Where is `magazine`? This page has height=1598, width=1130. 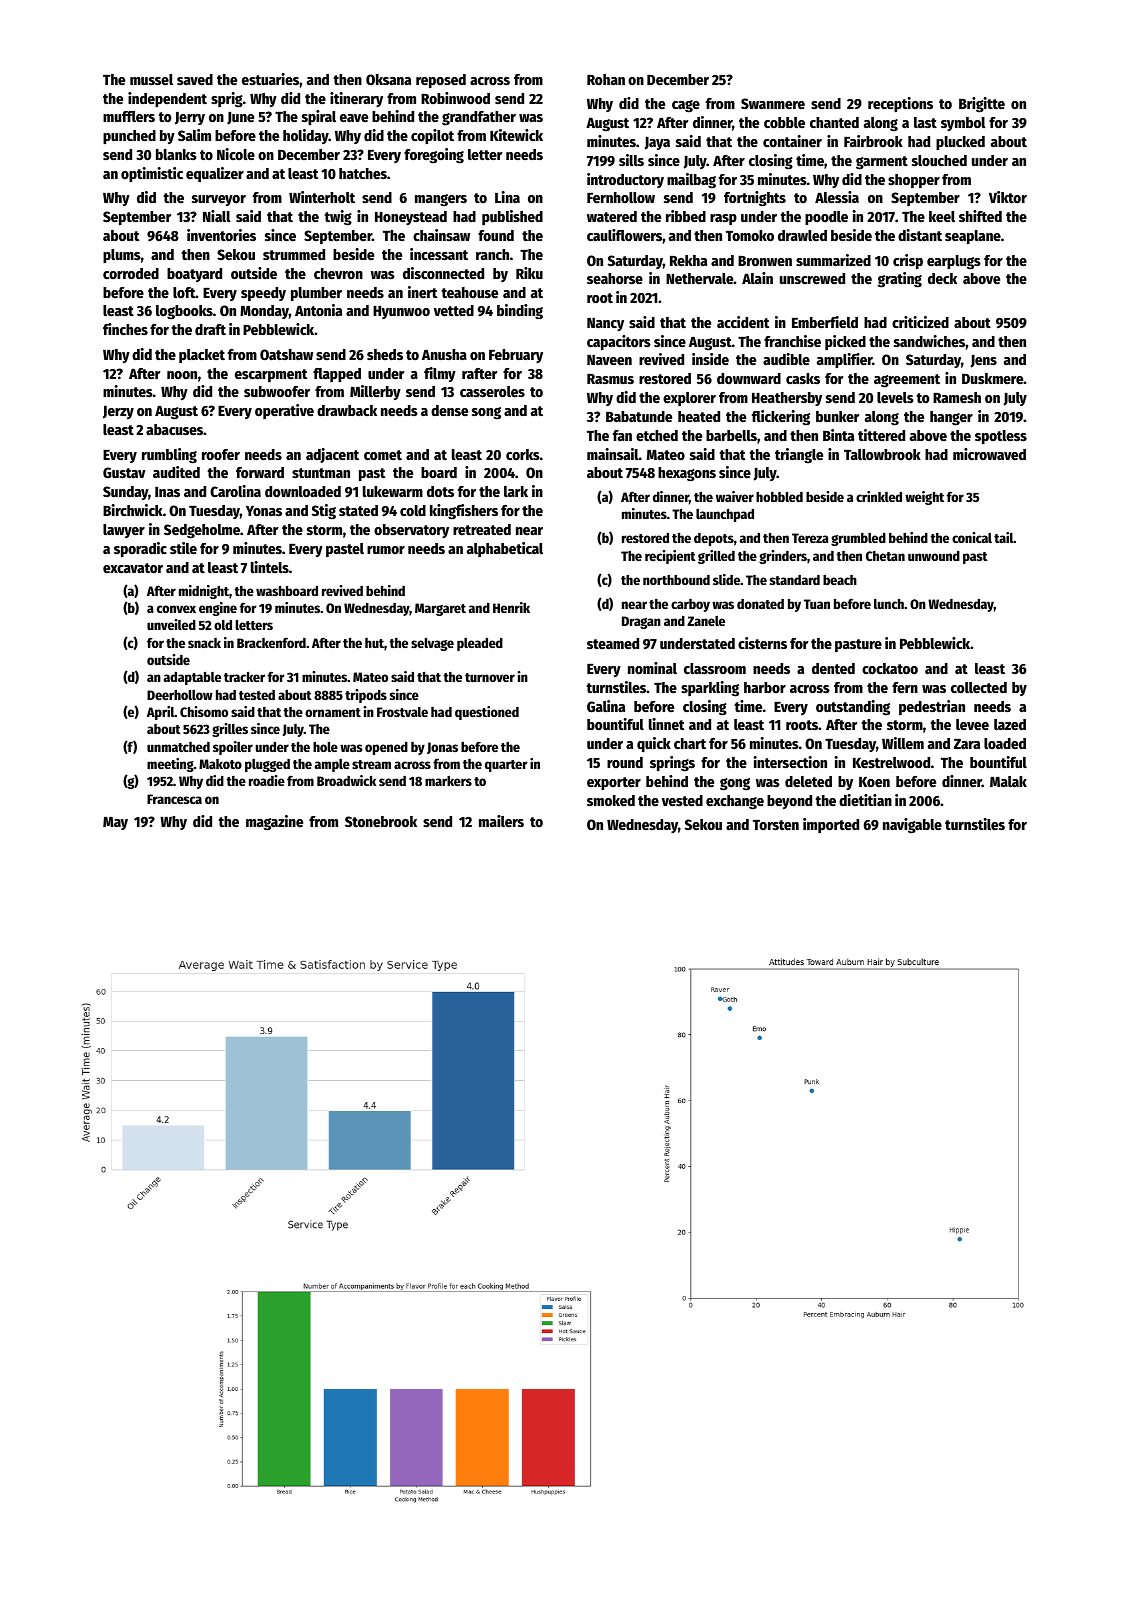
magazine is located at coordinates (274, 823).
